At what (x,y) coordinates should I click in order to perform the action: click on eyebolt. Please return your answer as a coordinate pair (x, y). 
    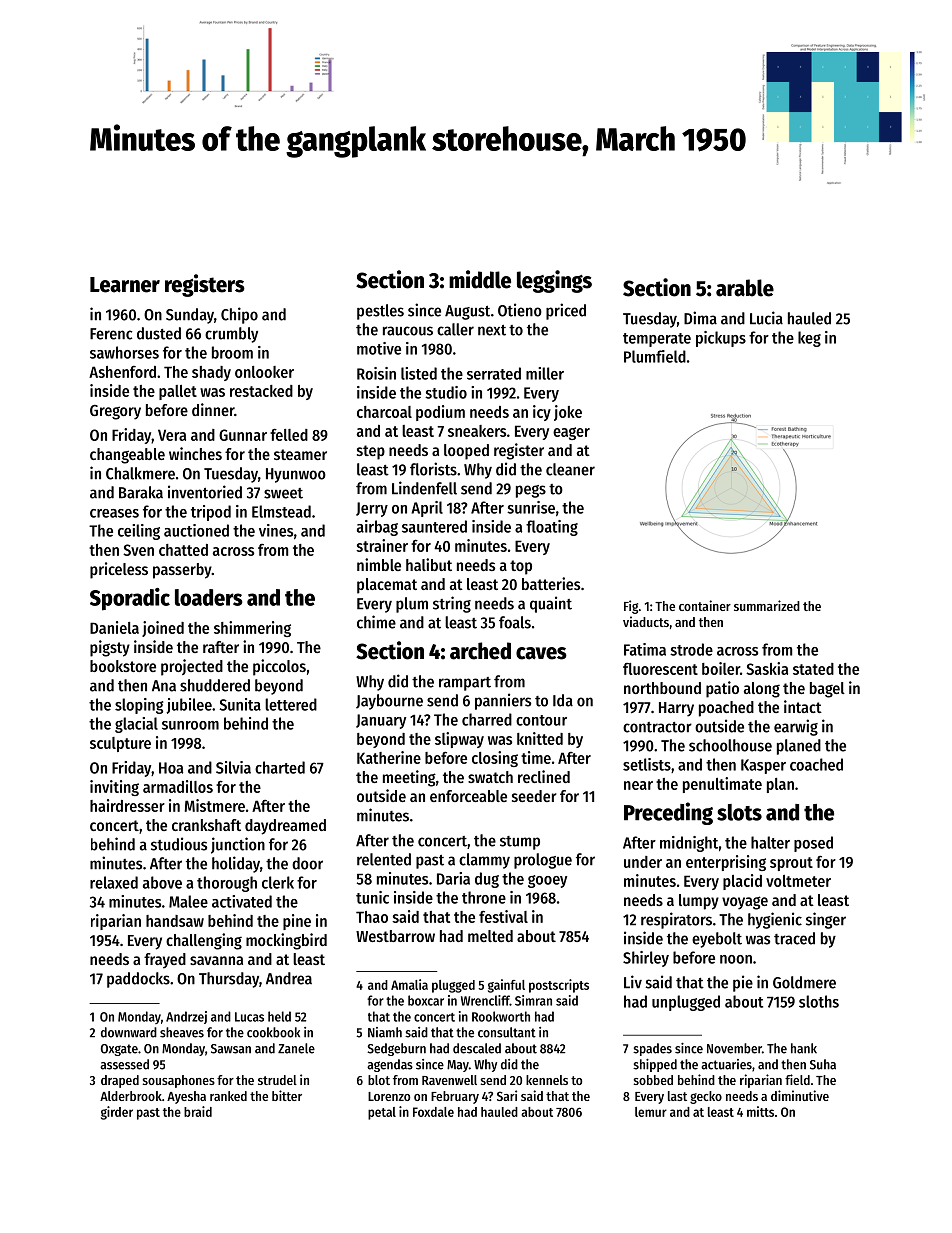
    Looking at the image, I should click on (717, 940).
